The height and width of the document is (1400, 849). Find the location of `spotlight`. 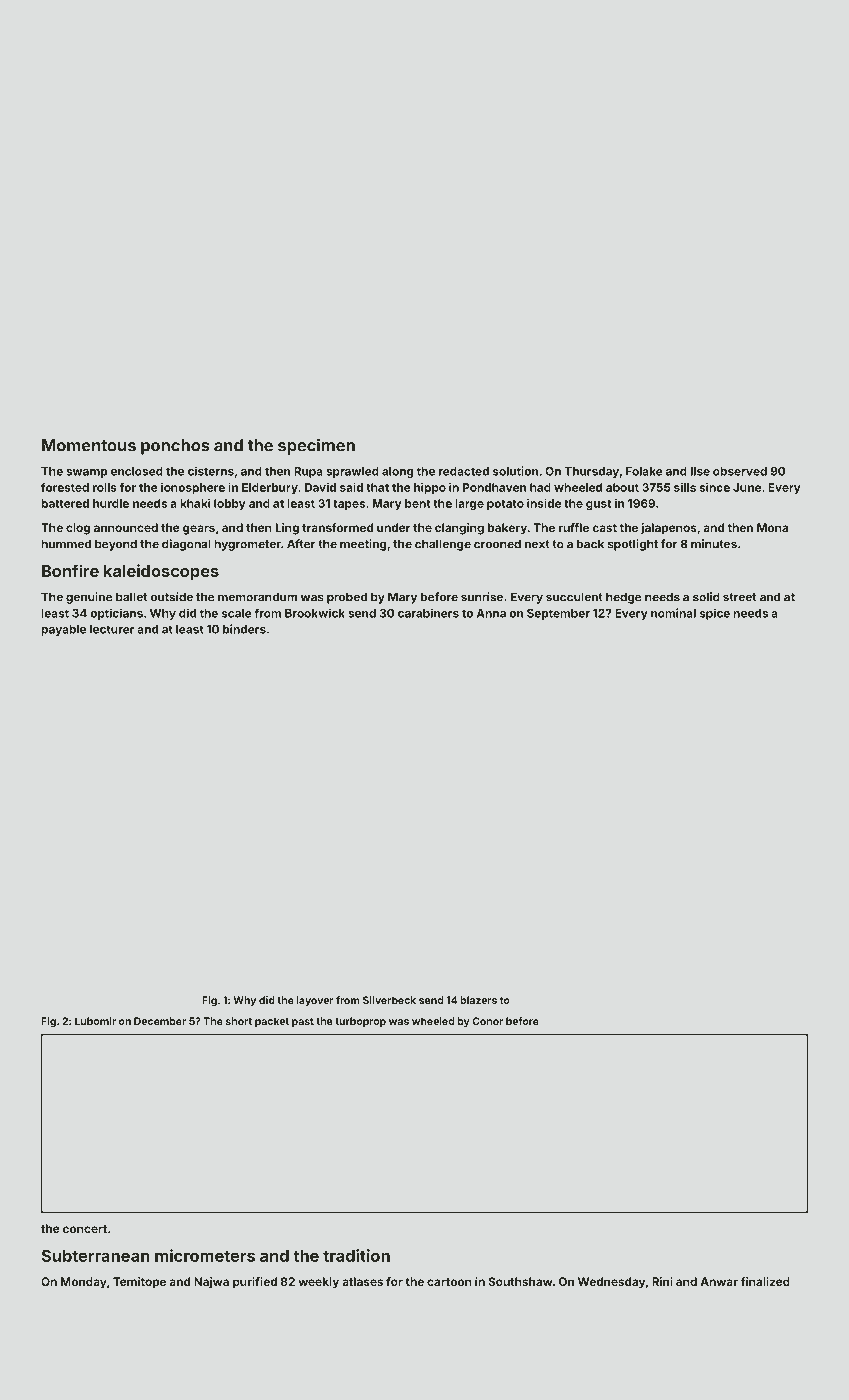

spotlight is located at coordinates (633, 545).
